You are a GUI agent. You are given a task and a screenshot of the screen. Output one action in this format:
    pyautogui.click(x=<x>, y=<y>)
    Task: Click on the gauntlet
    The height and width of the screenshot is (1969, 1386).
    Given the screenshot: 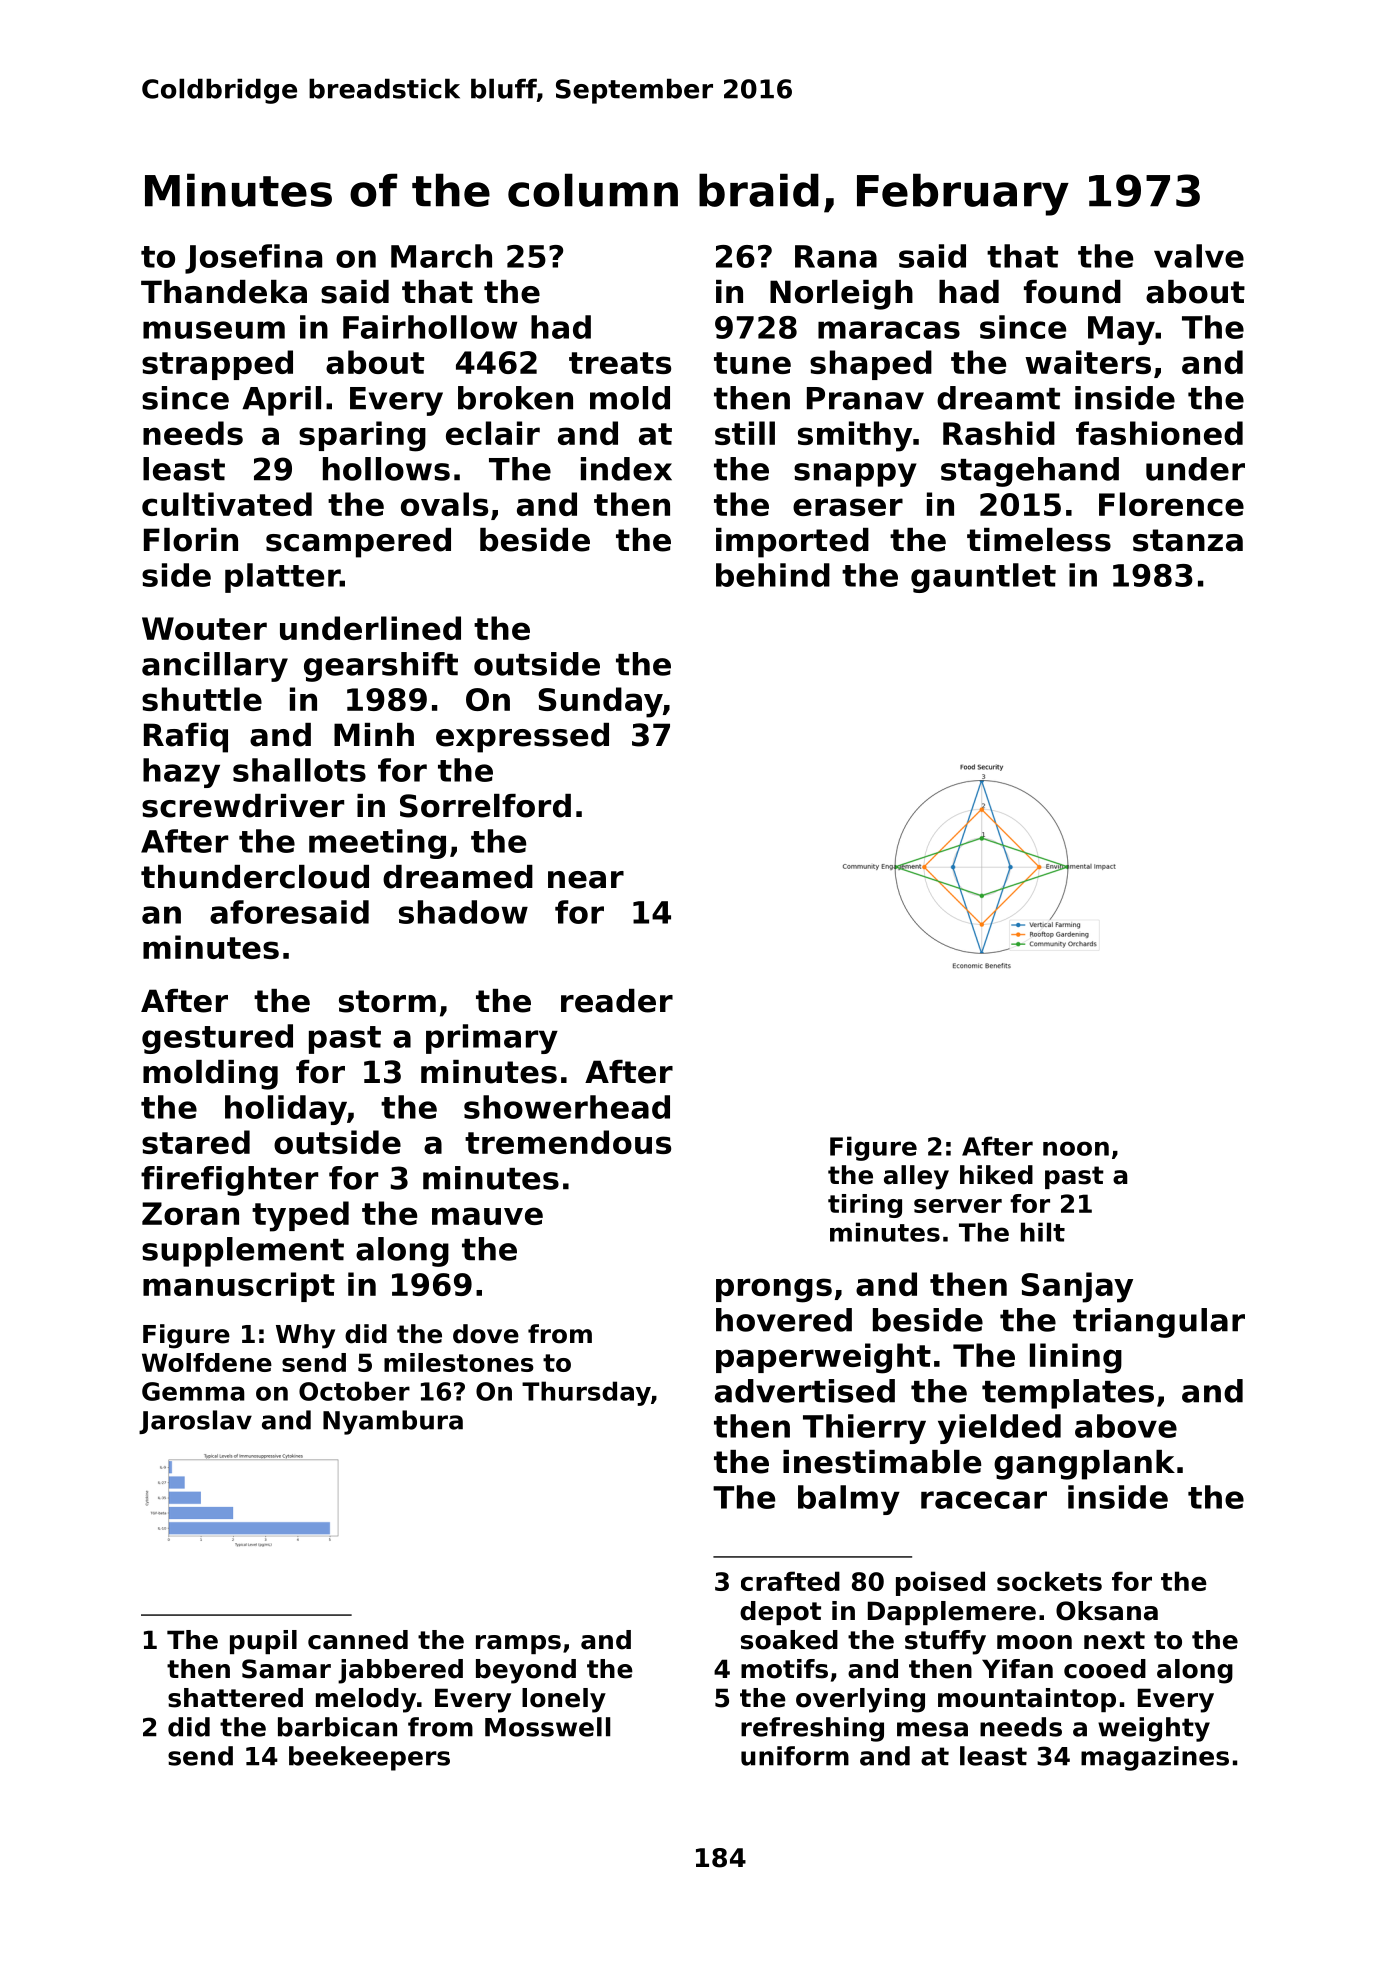 What is the action you would take?
    pyautogui.click(x=983, y=578)
